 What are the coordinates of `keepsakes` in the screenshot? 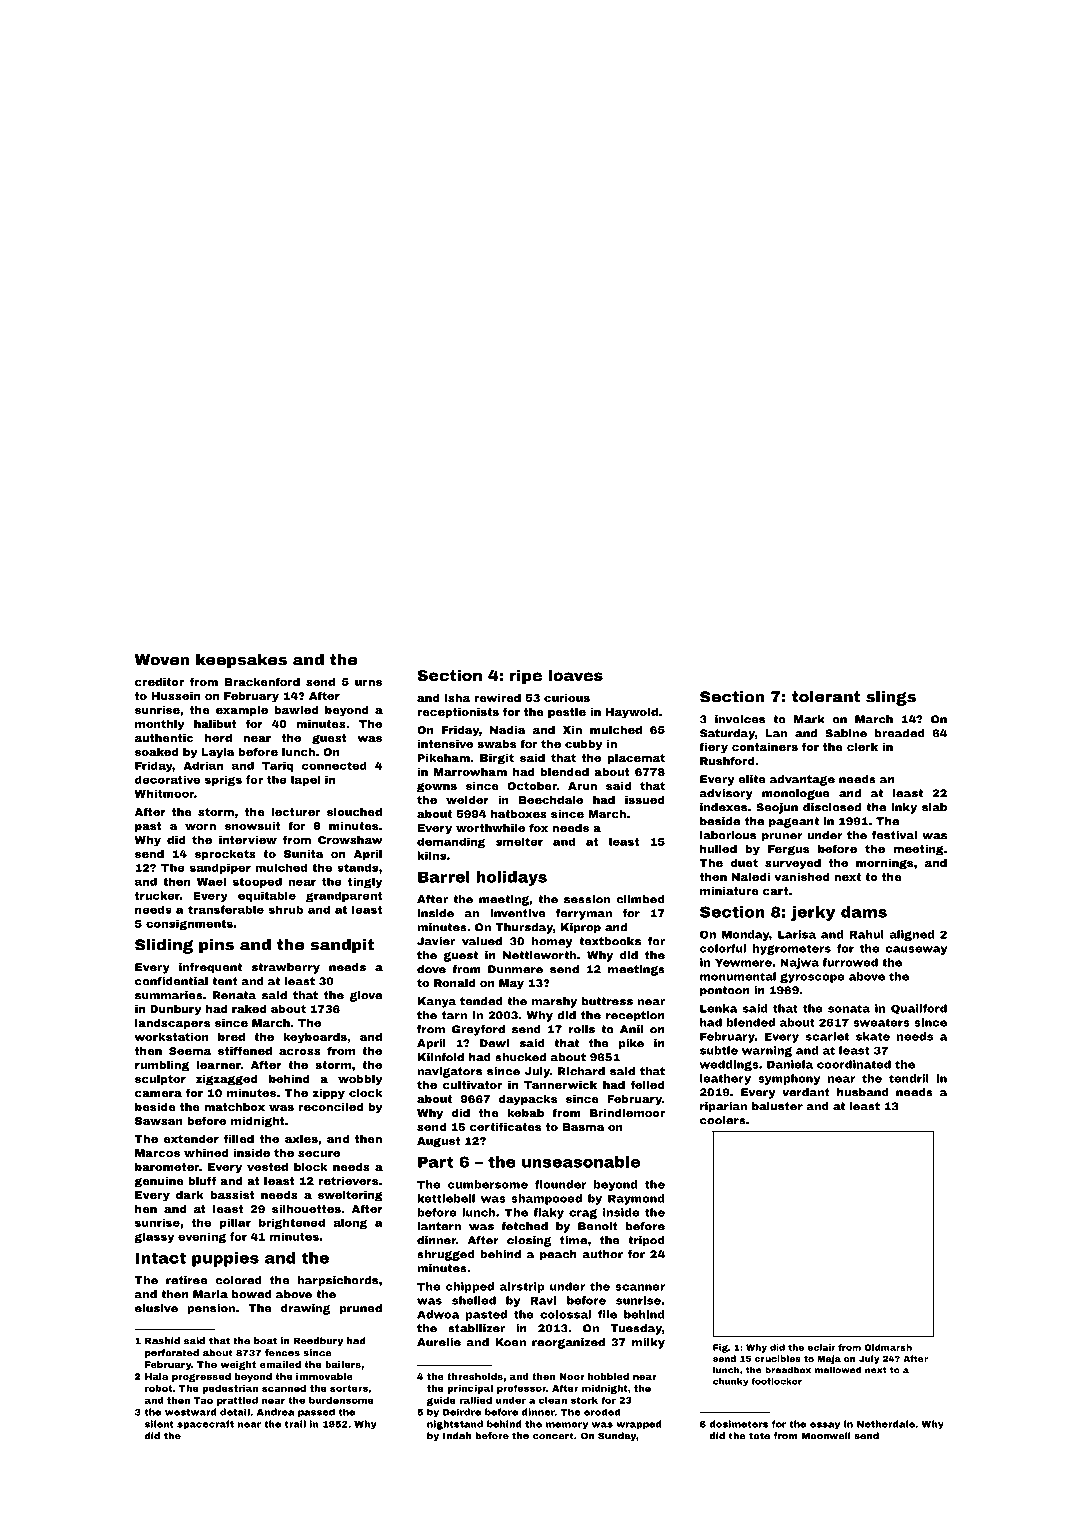 It's located at (241, 661).
